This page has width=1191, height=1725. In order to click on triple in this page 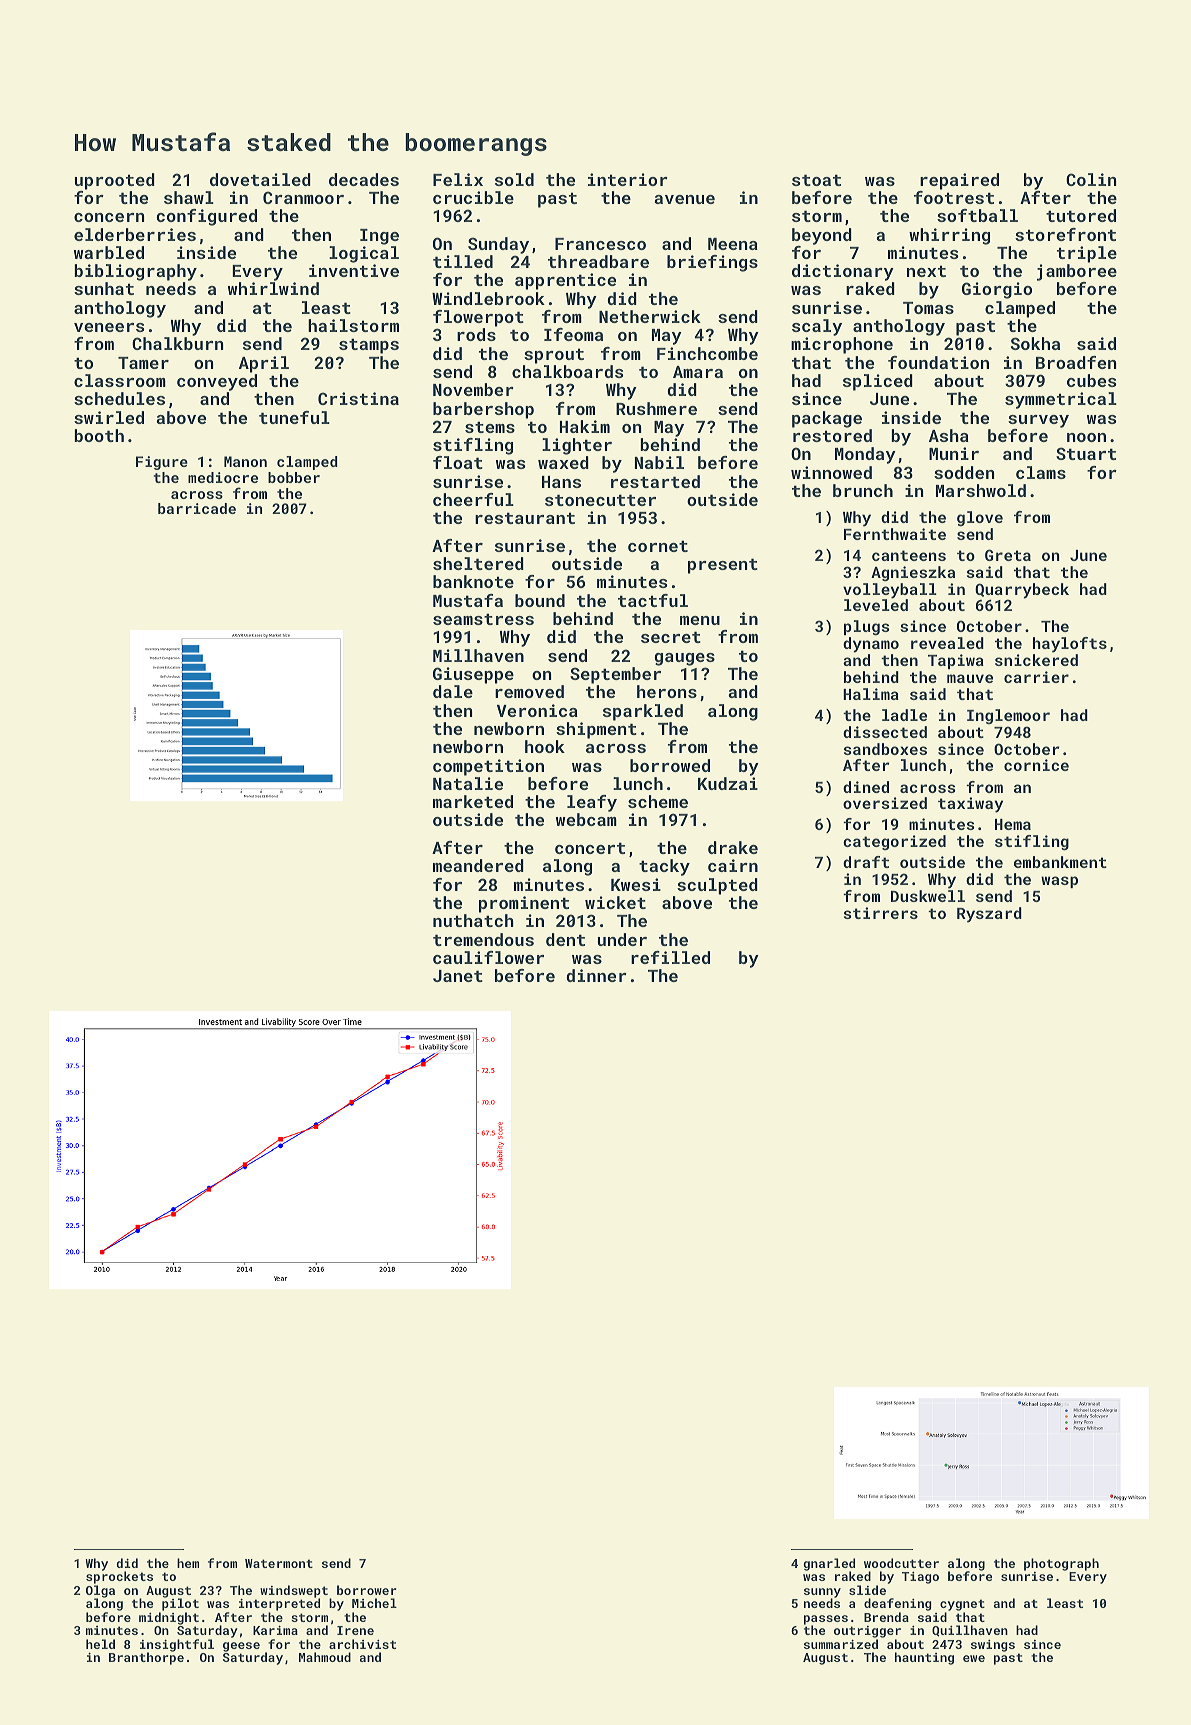, I will do `click(1087, 254)`.
